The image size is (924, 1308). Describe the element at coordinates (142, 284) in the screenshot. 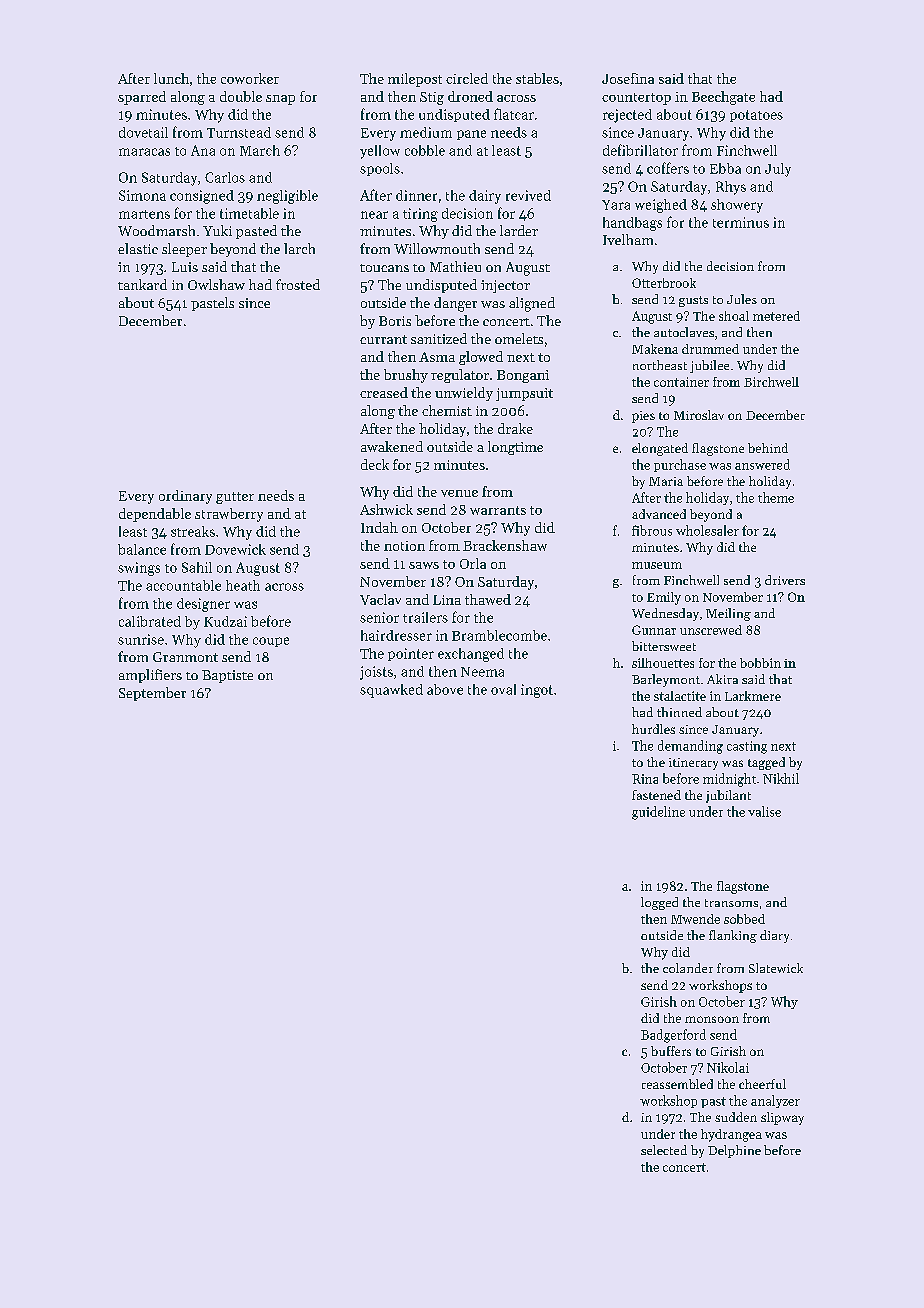

I see `tankard` at that location.
